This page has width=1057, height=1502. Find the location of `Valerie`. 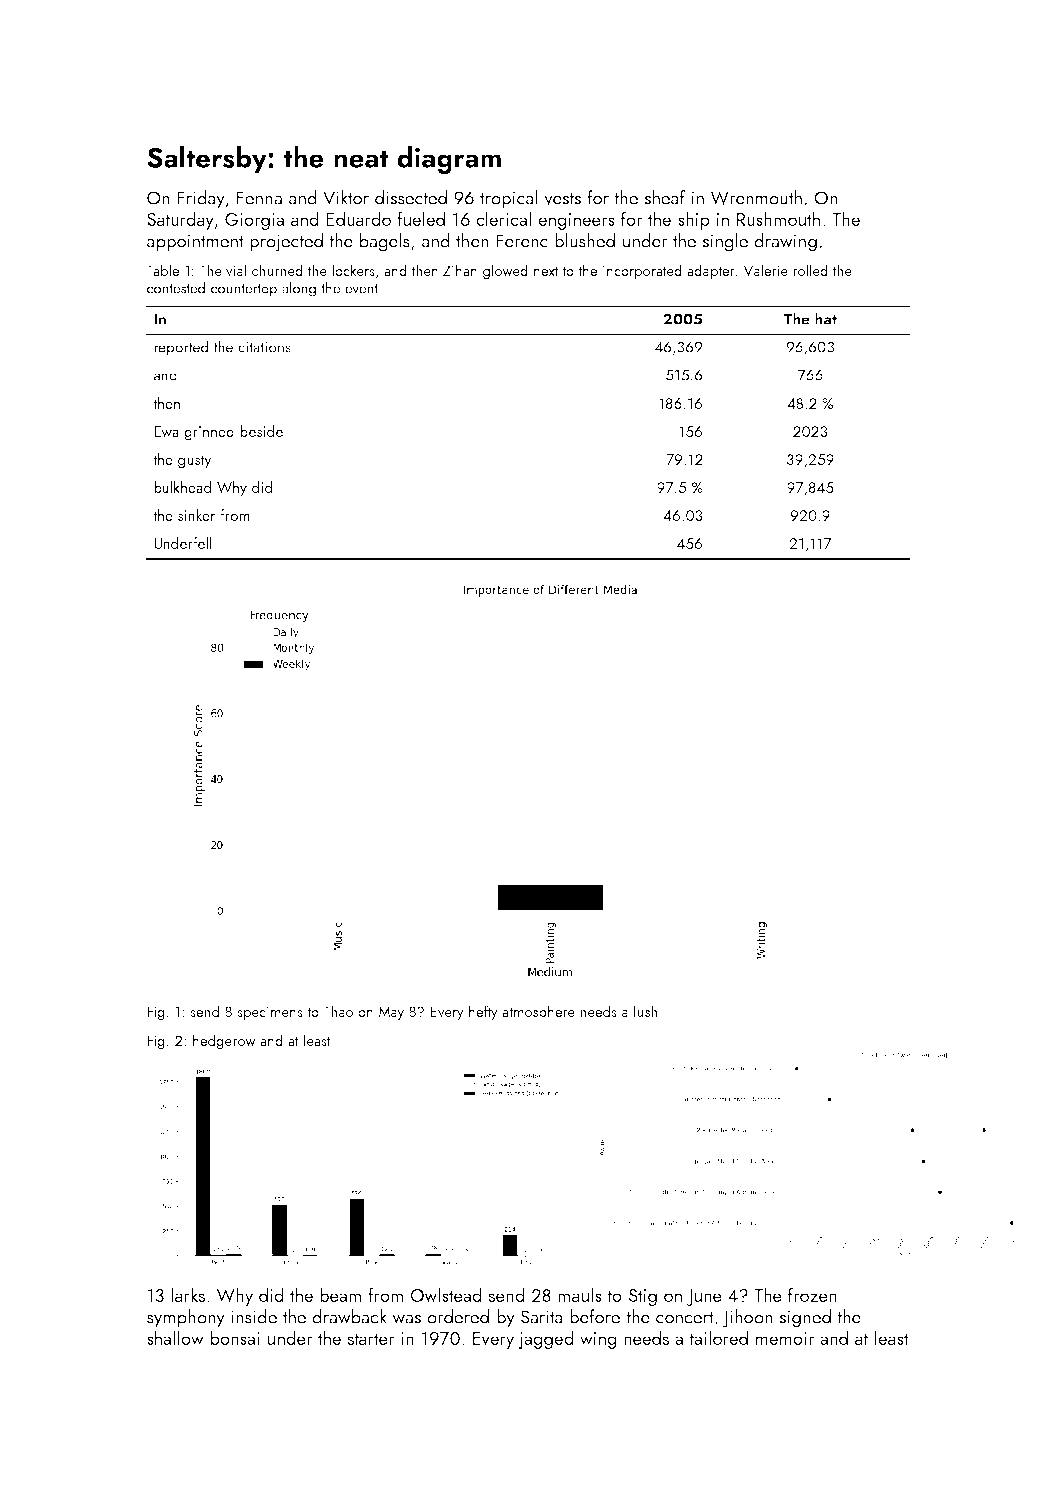

Valerie is located at coordinates (765, 270).
